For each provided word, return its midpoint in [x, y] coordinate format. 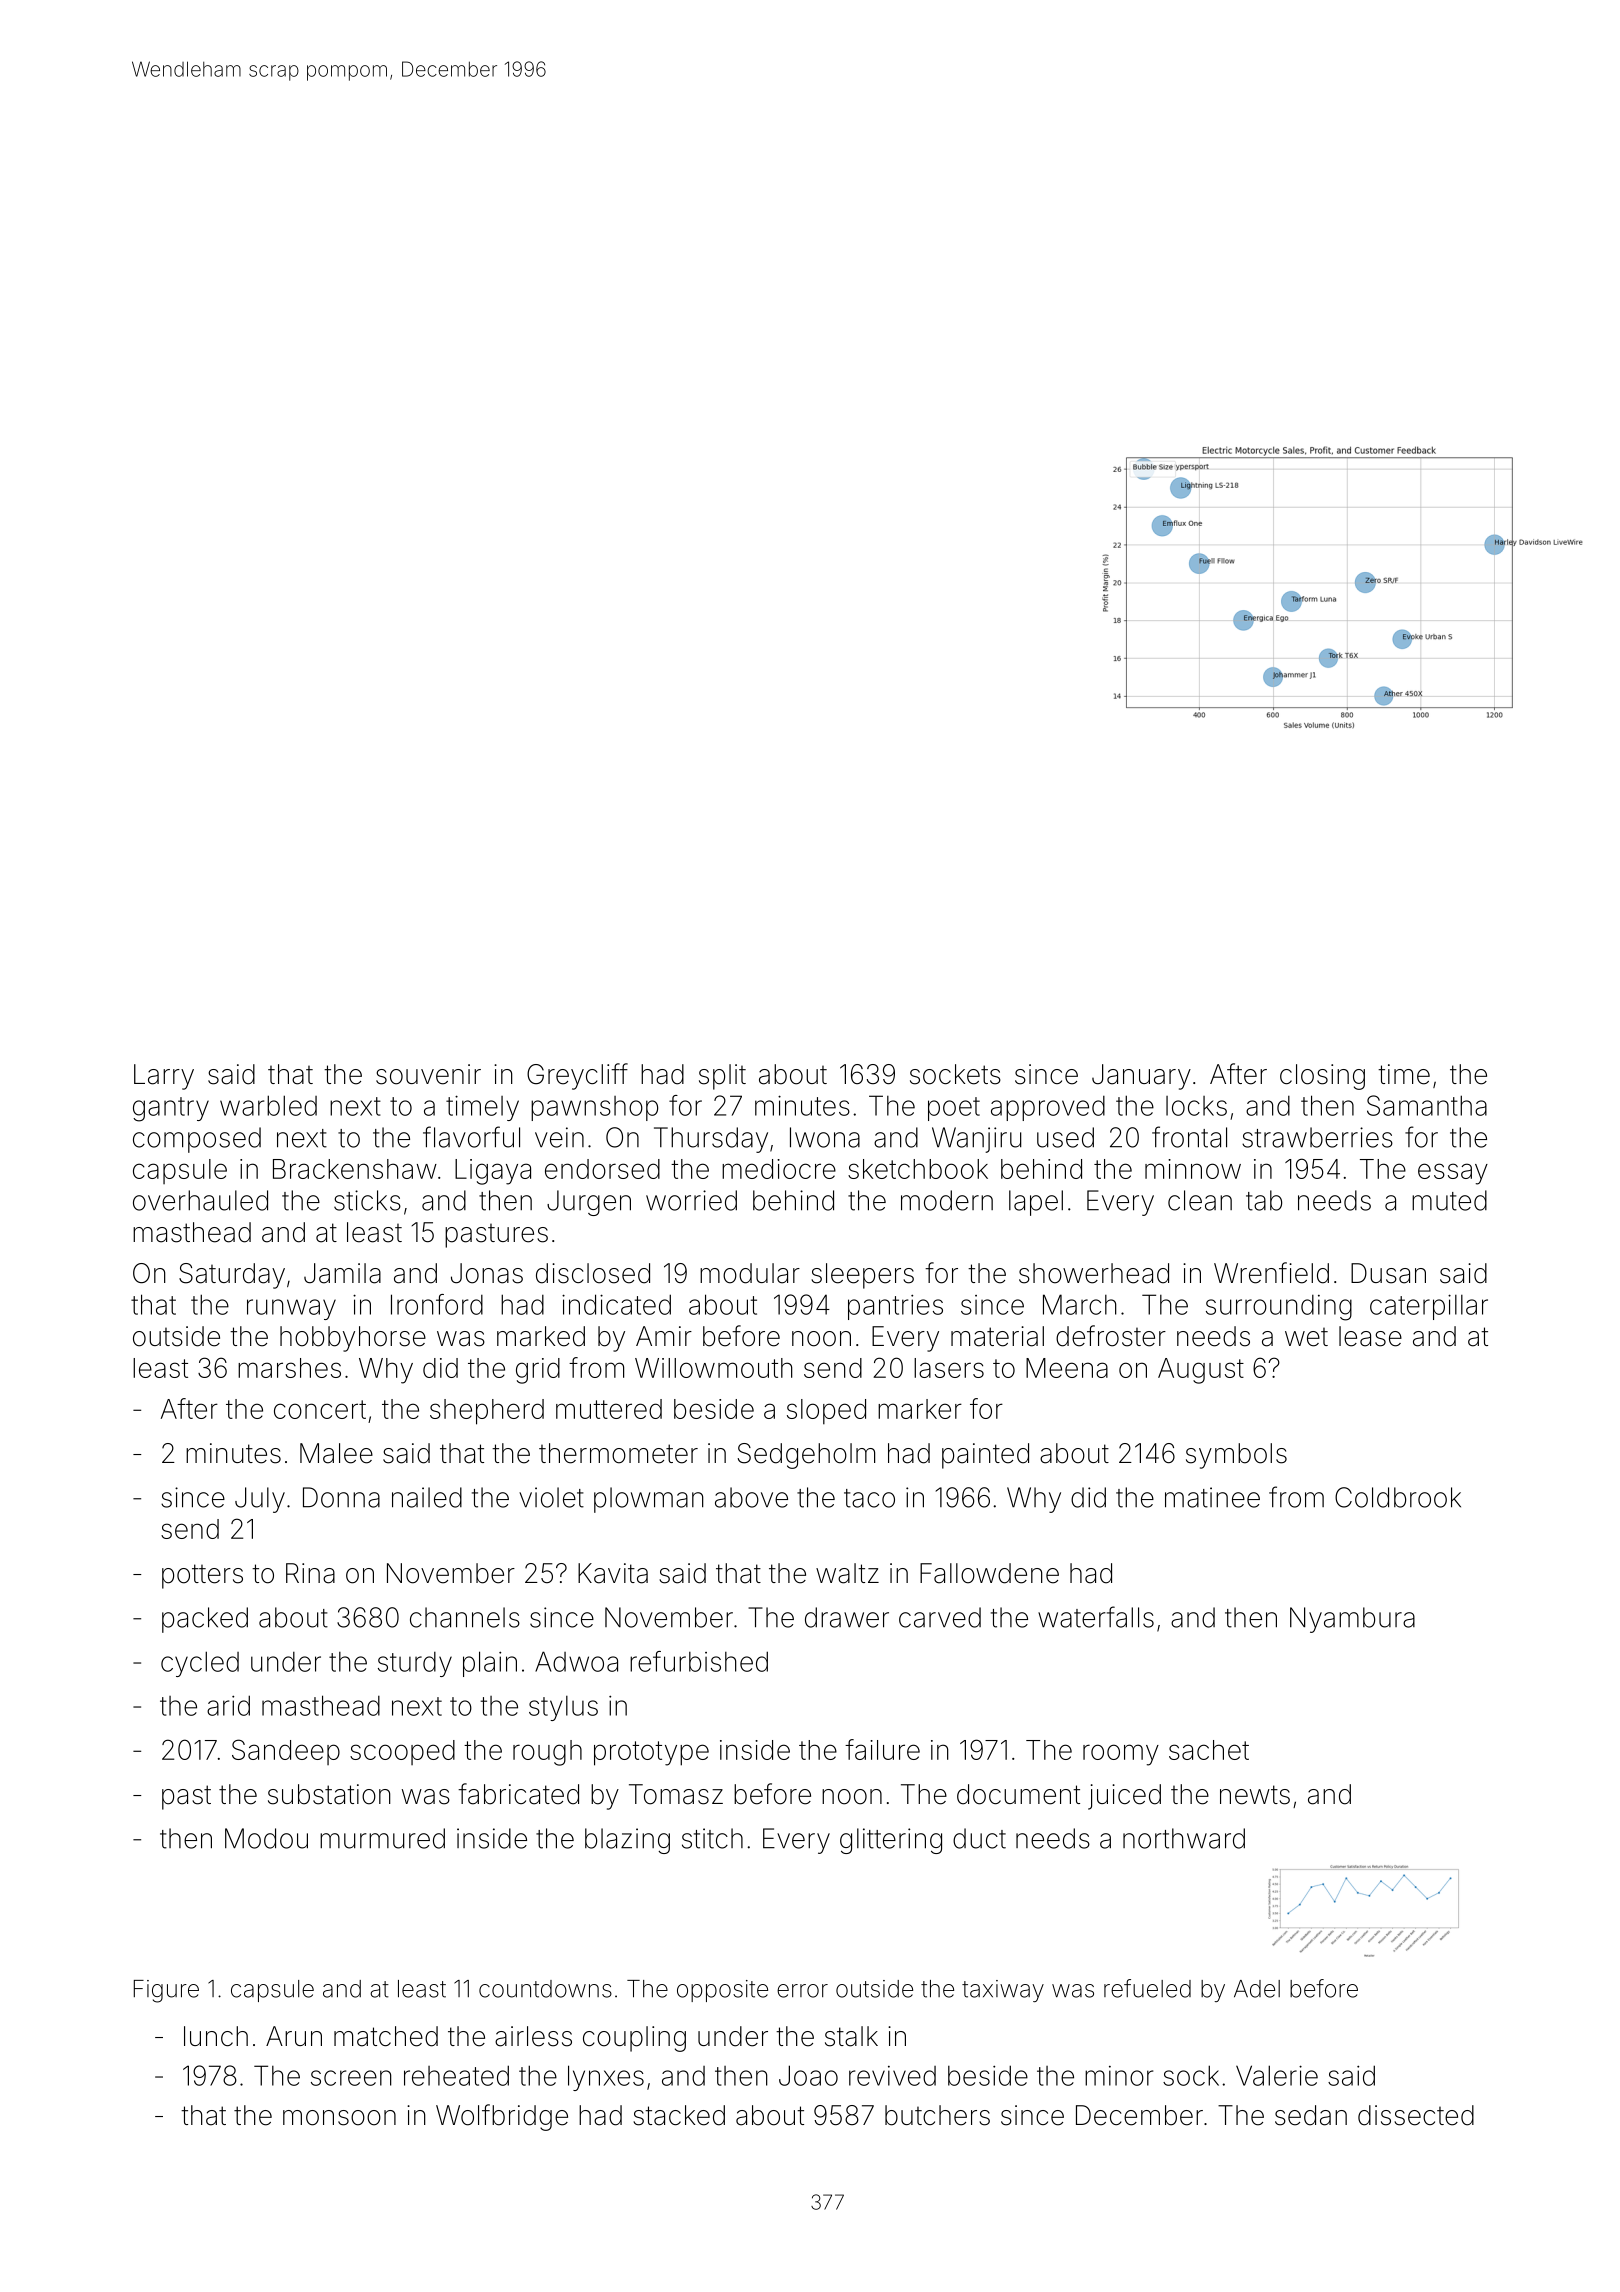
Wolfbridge [502, 2117]
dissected [1416, 2115]
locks [1196, 1106]
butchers [937, 2115]
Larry [164, 1077]
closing [1322, 1077]
